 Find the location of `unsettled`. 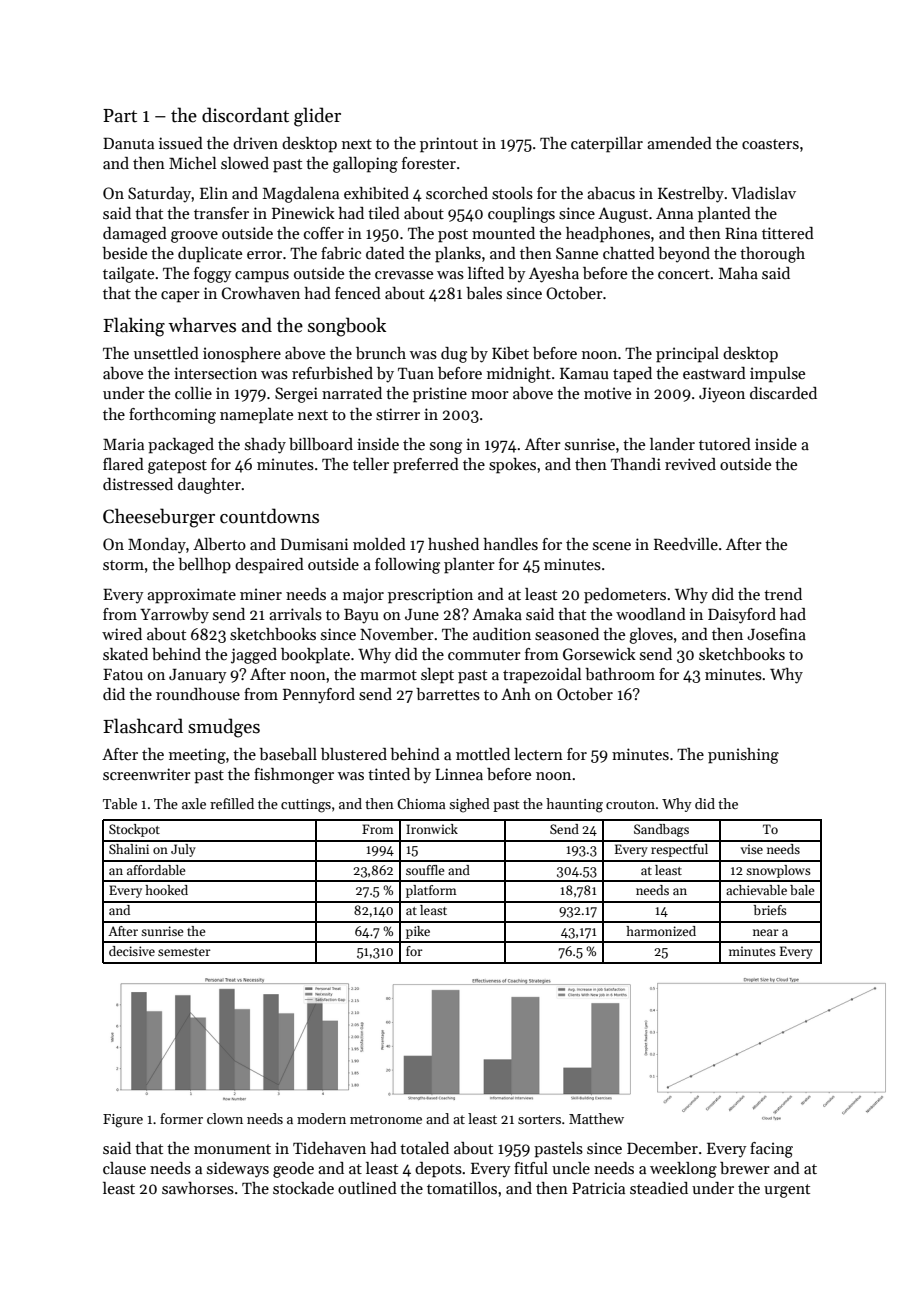

unsettled is located at coordinates (166, 353).
